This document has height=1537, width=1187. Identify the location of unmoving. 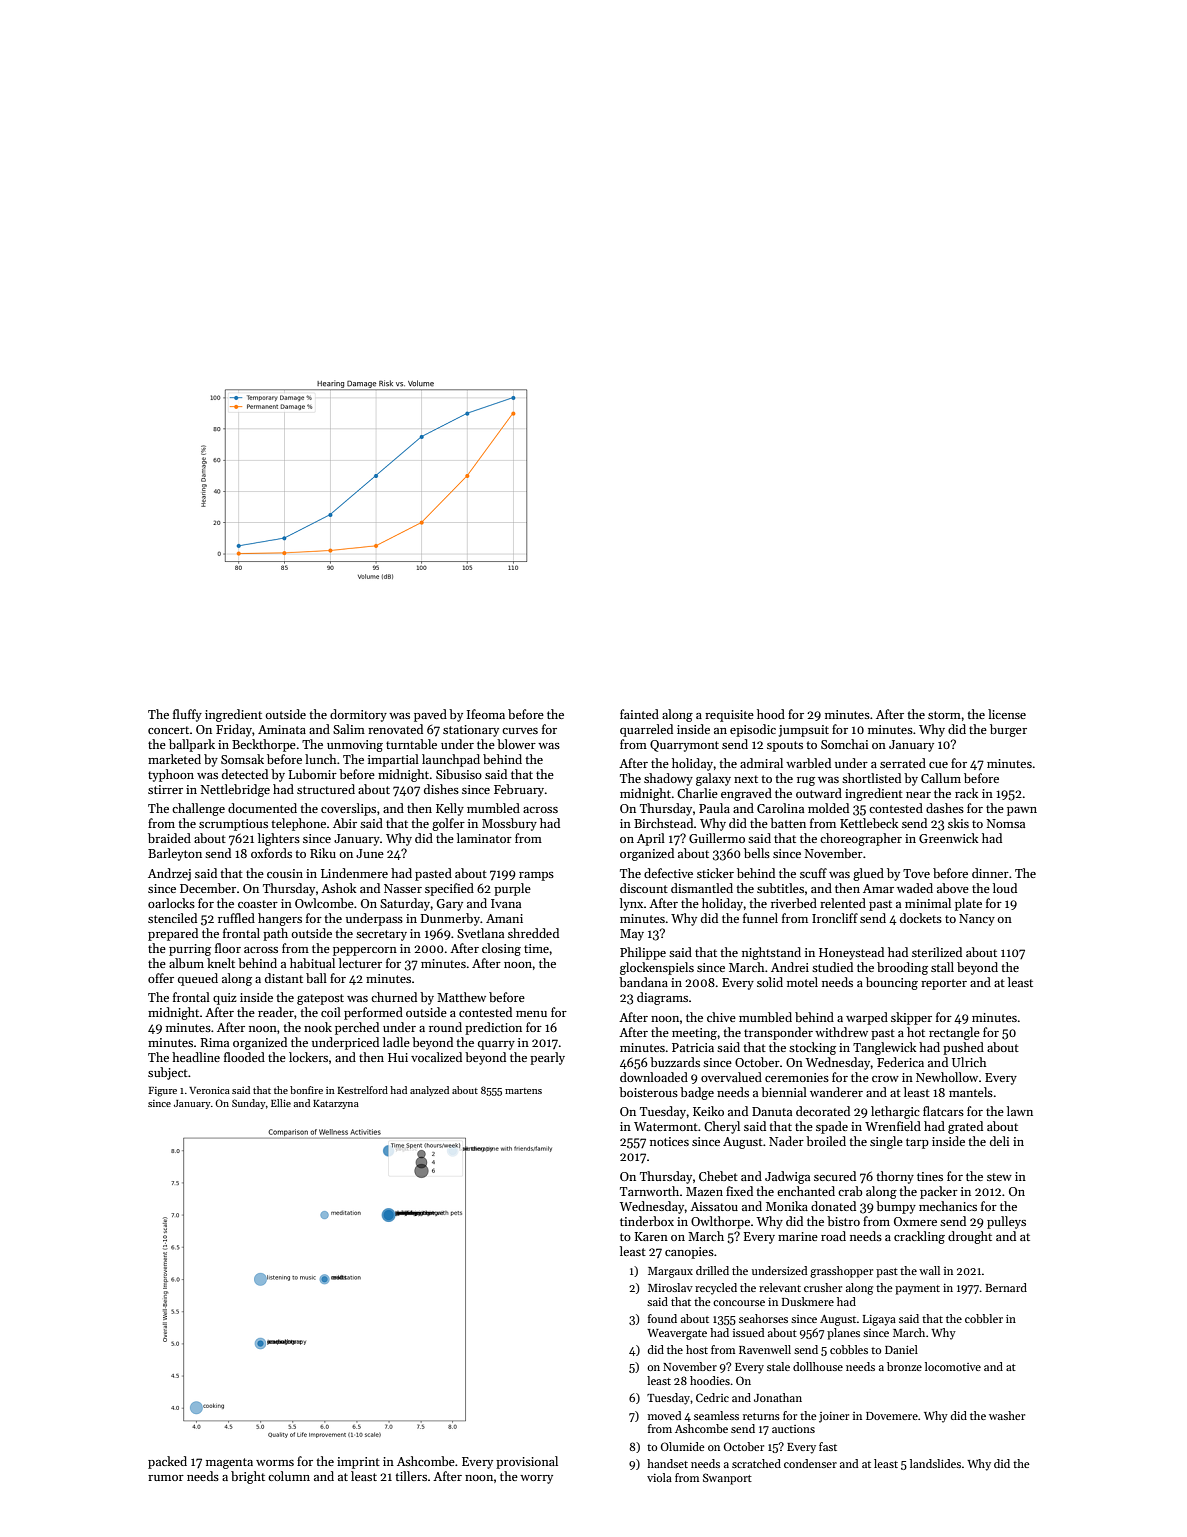
(355, 746).
